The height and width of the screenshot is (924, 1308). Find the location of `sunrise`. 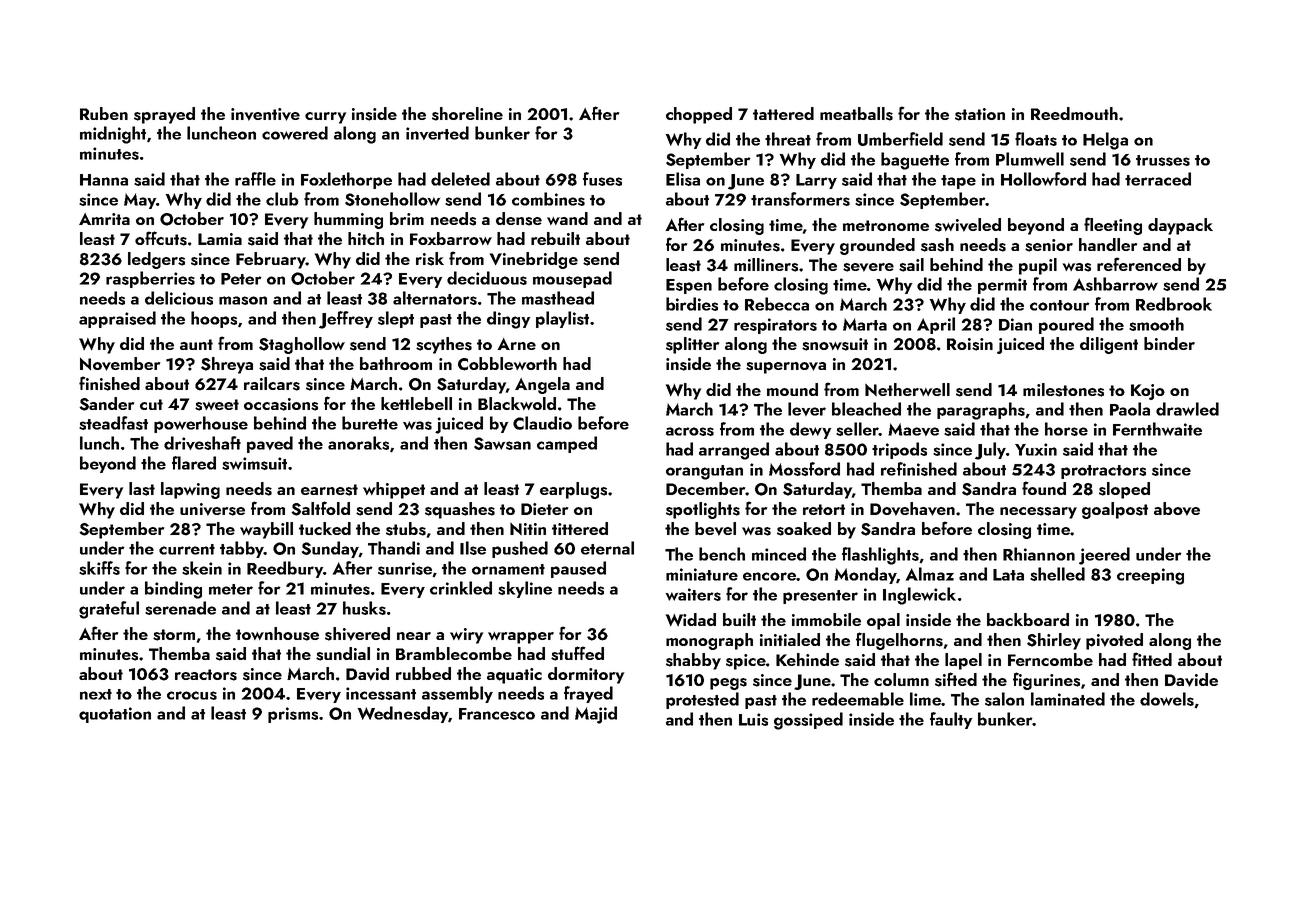

sunrise is located at coordinates (405, 568).
